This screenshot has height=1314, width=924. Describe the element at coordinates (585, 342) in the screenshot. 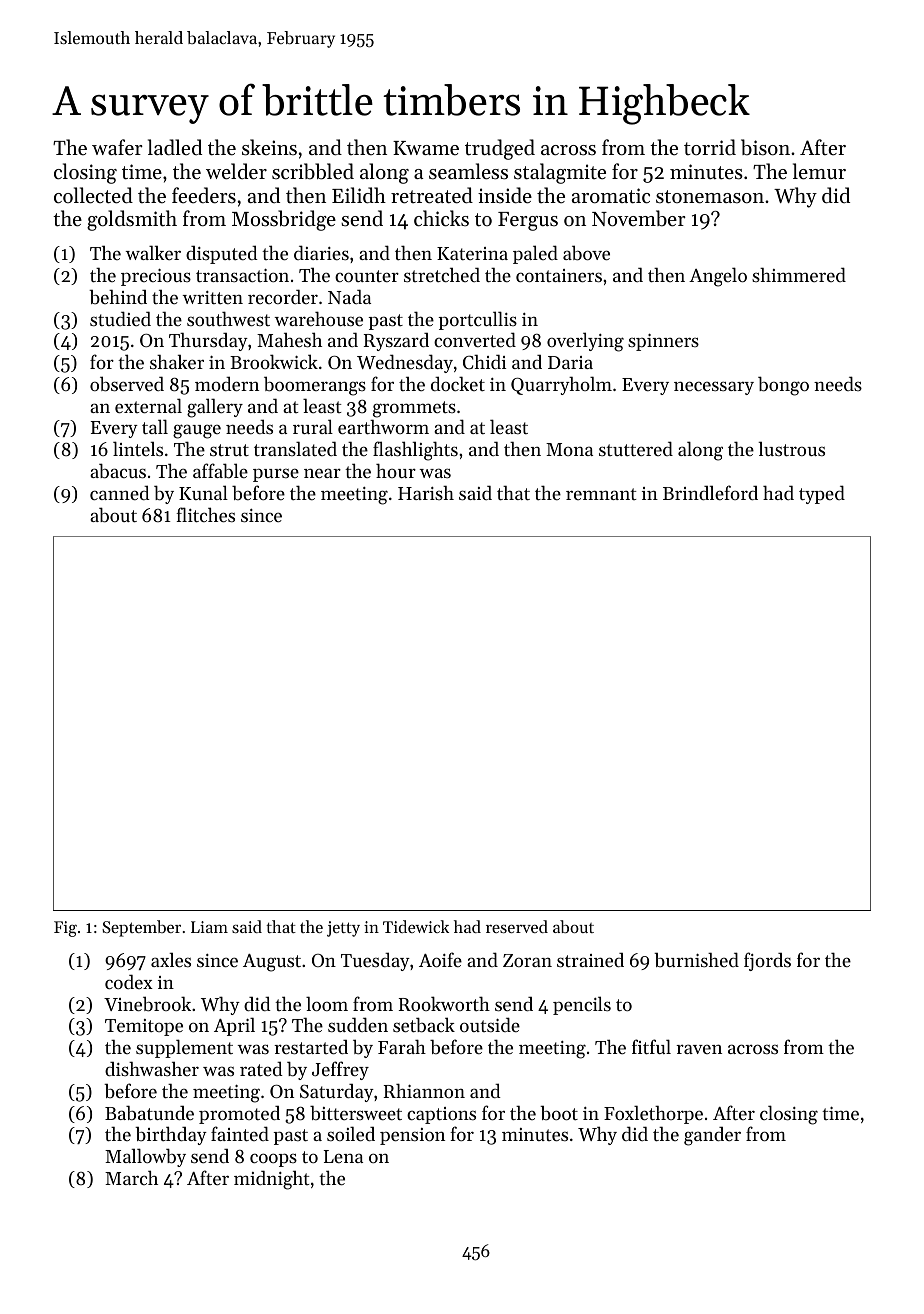

I see `overlying` at that location.
